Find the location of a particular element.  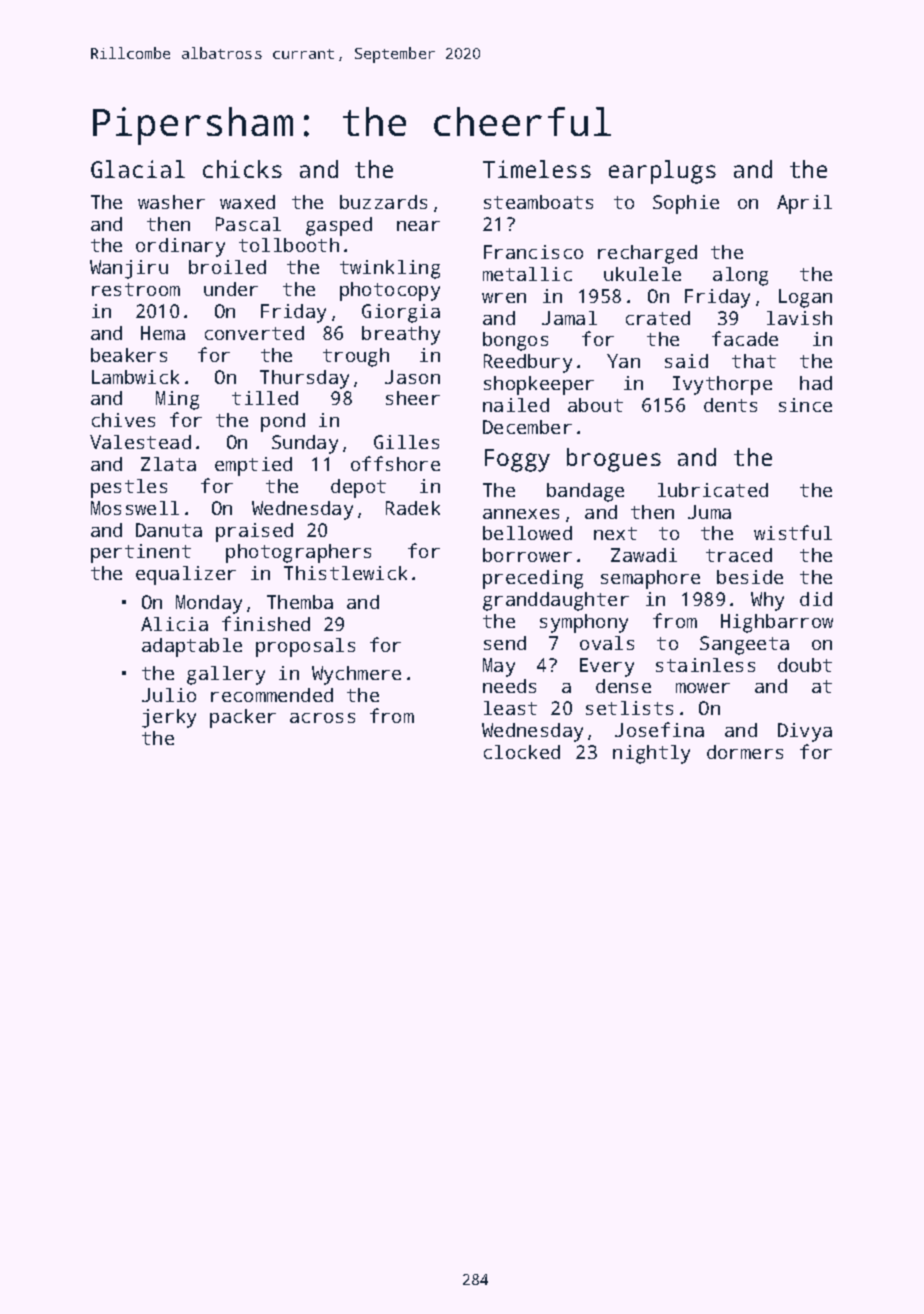

facade is located at coordinates (745, 338).
